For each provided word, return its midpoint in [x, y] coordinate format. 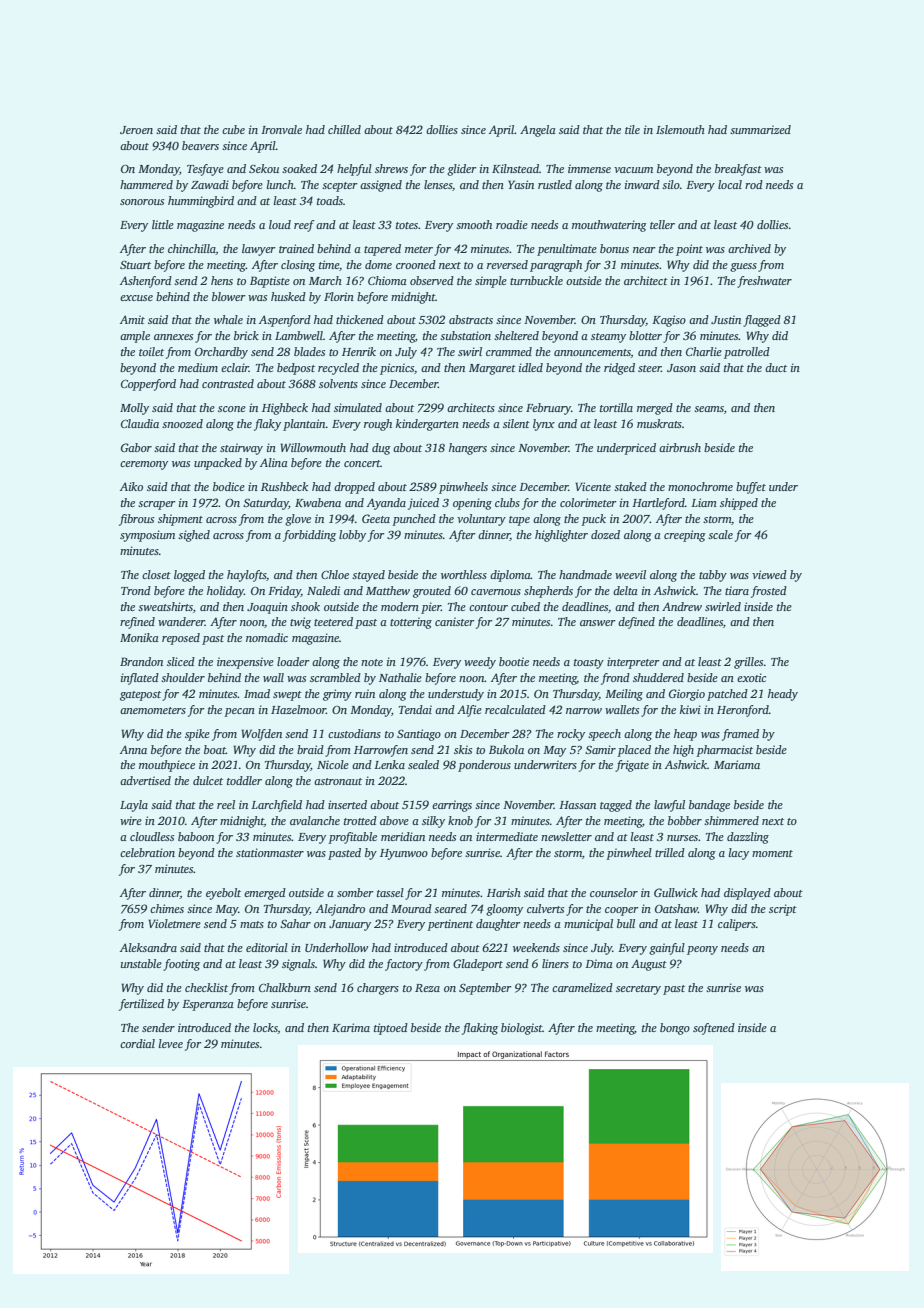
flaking [480, 1029]
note [372, 662]
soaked [299, 168]
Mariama [737, 764]
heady [783, 695]
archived [749, 248]
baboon [196, 836]
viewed [769, 574]
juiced [423, 504]
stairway [241, 449]
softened [714, 1029]
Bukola [506, 749]
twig [300, 623]
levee [171, 1043]
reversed [507, 264]
